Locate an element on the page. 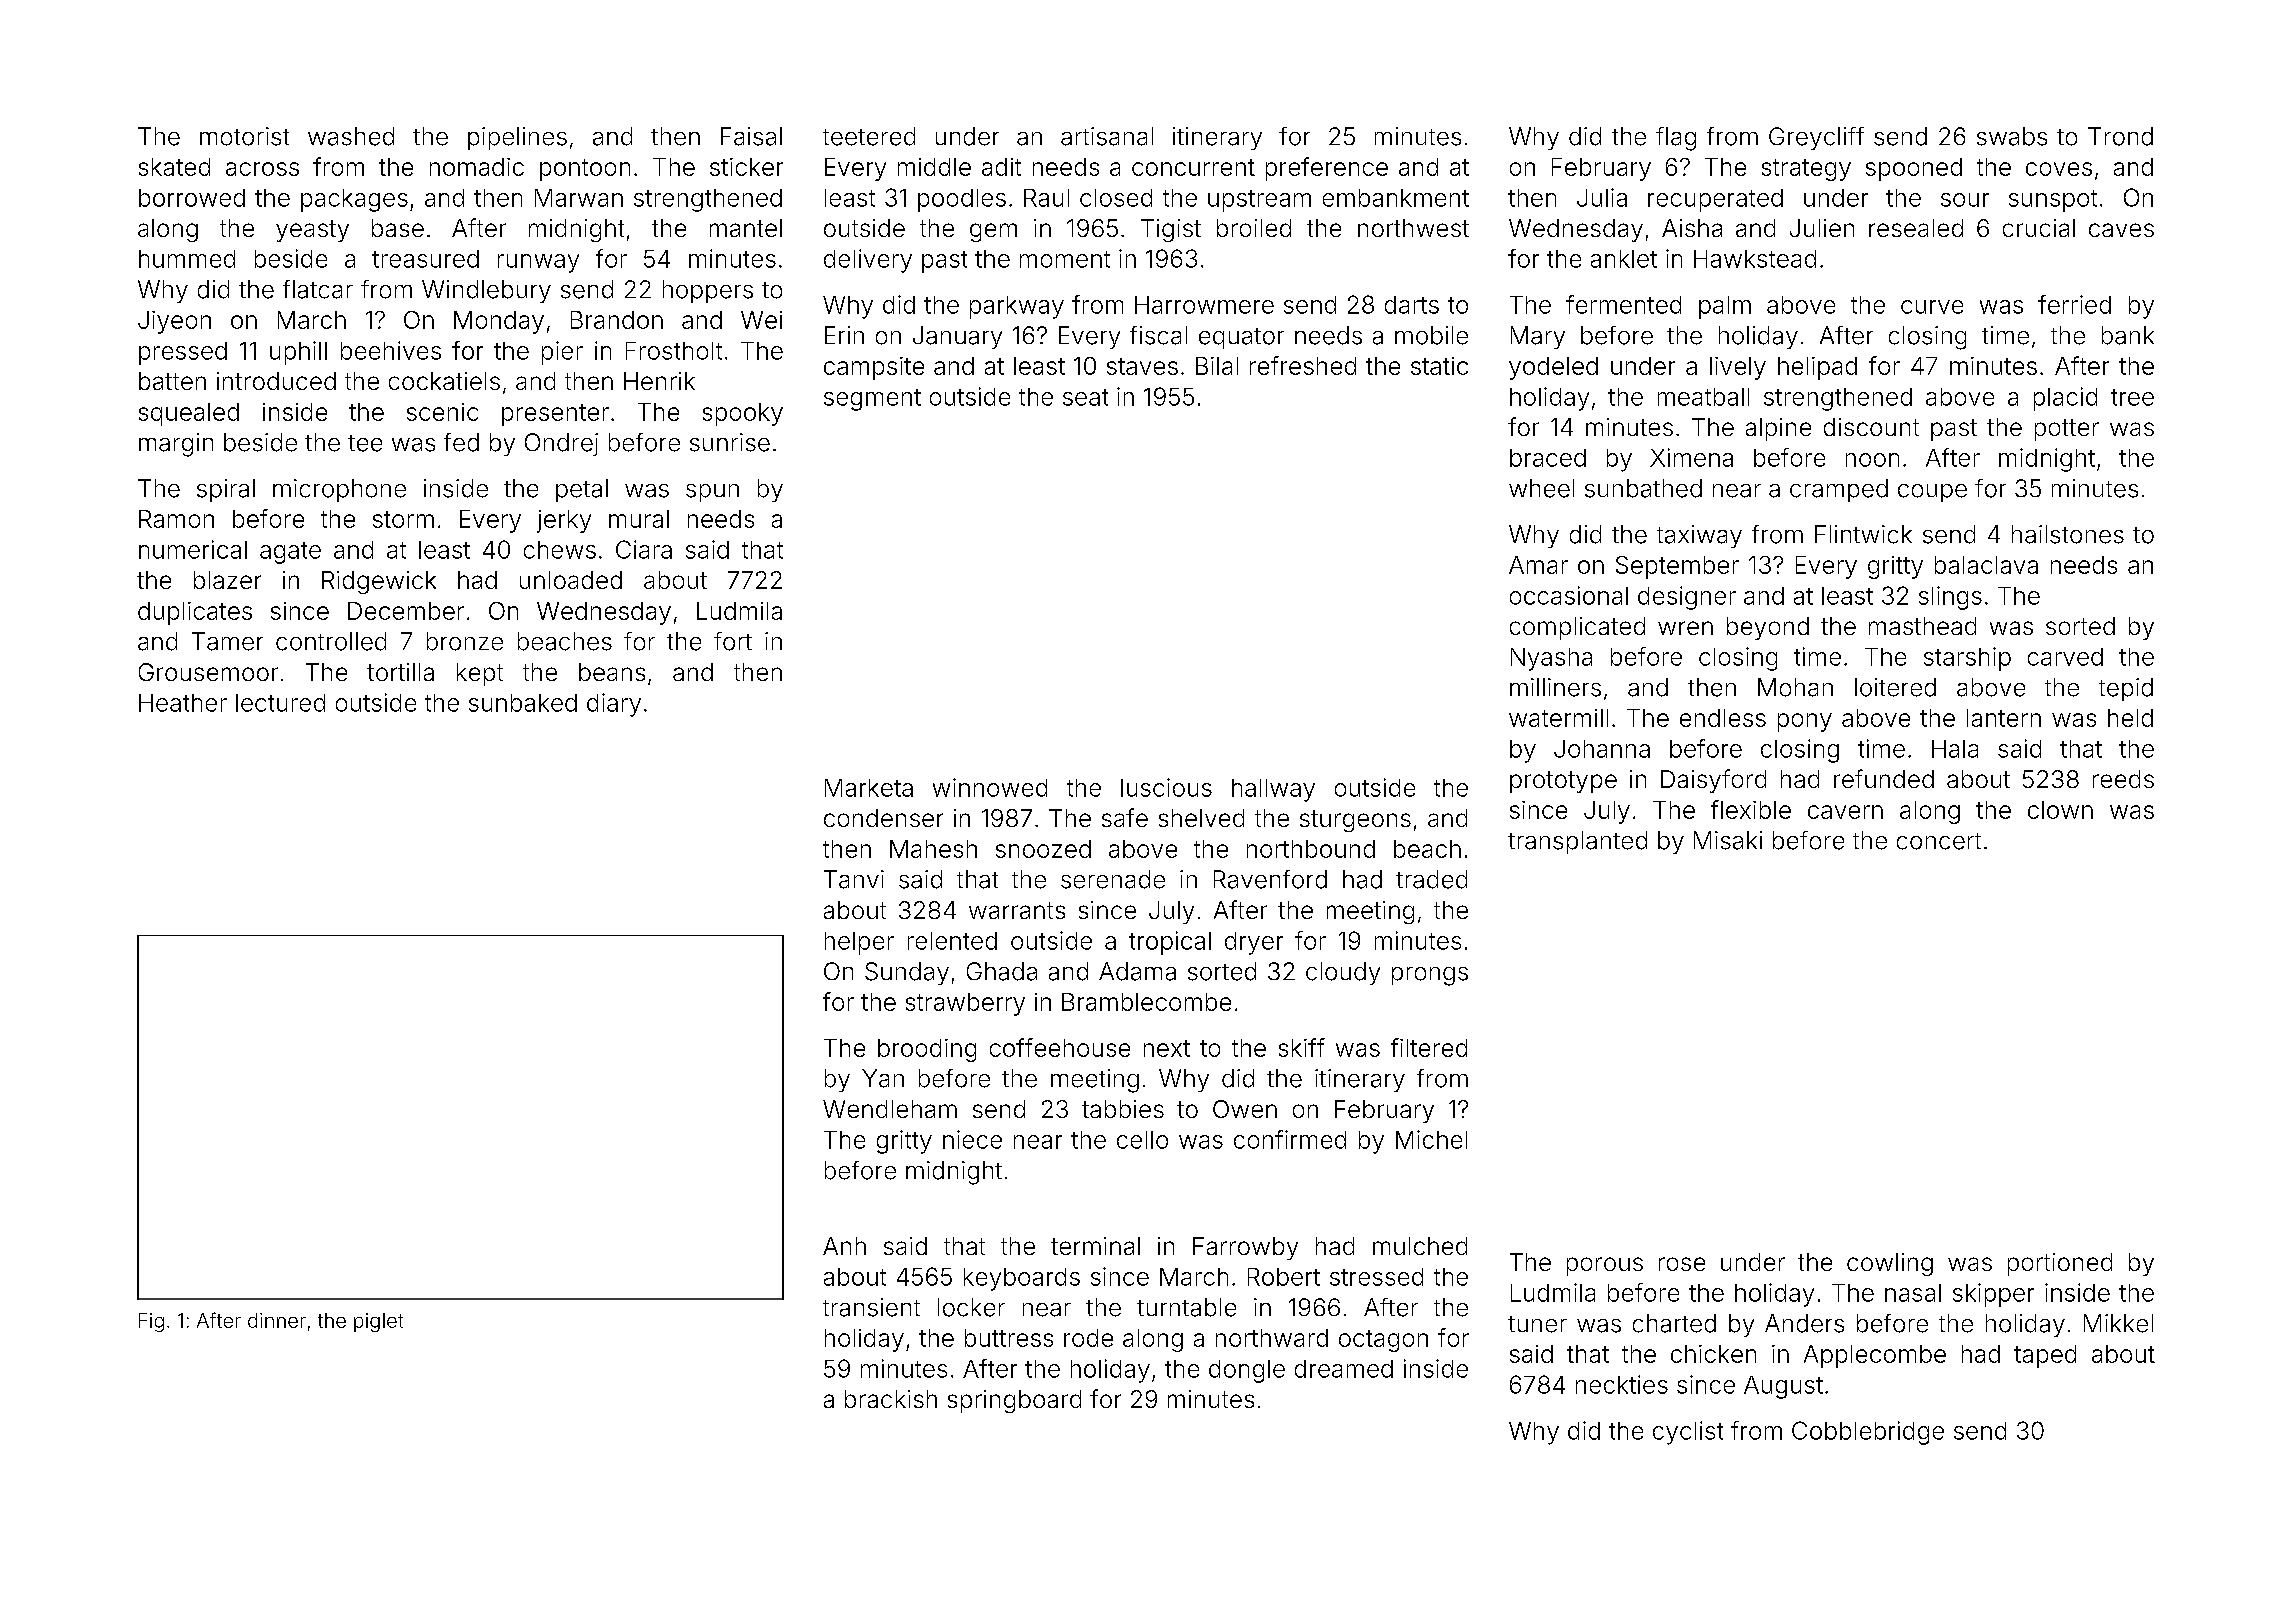  middle is located at coordinates (934, 167).
